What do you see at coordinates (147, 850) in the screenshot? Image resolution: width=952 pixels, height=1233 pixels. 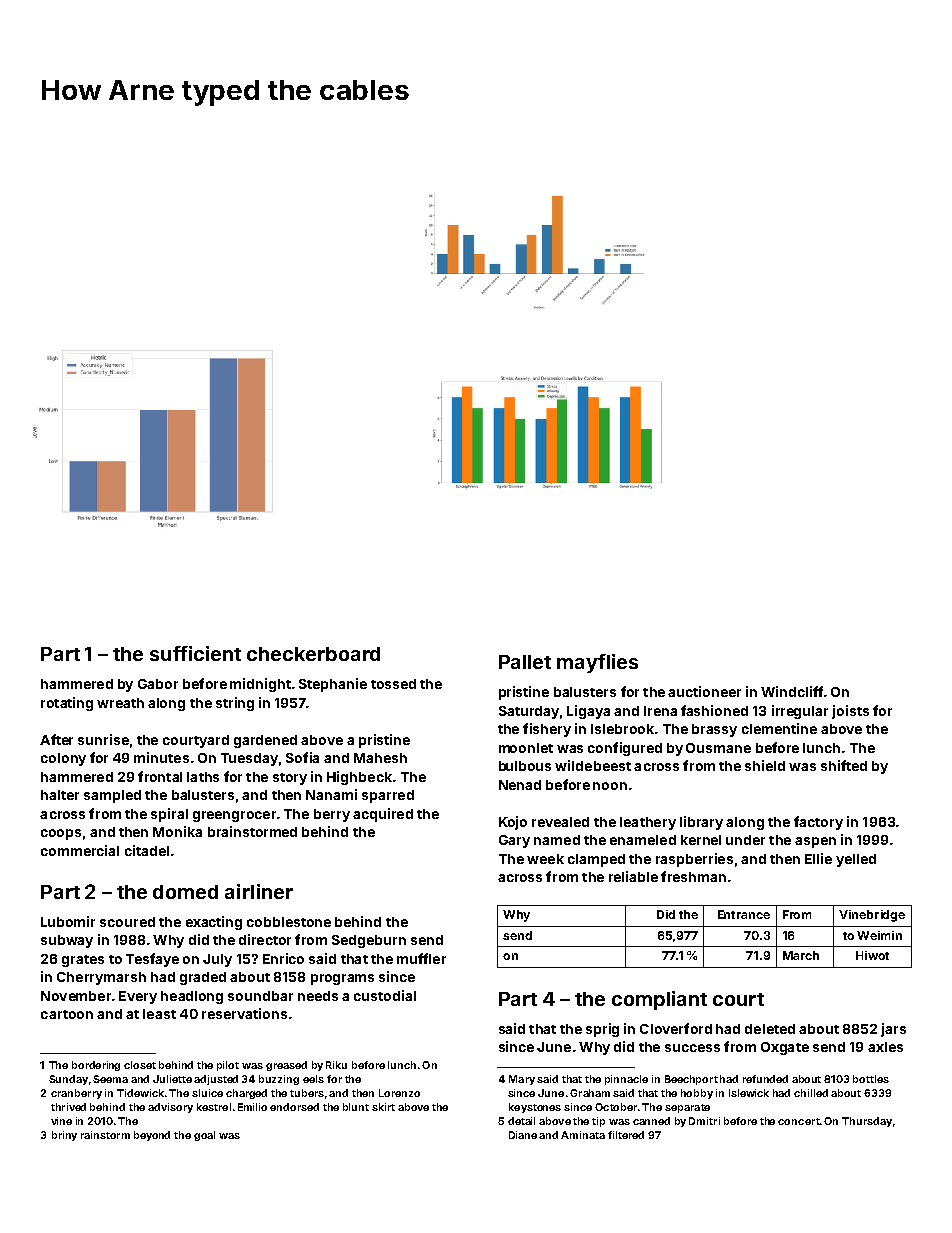 I see `citadel` at bounding box center [147, 850].
